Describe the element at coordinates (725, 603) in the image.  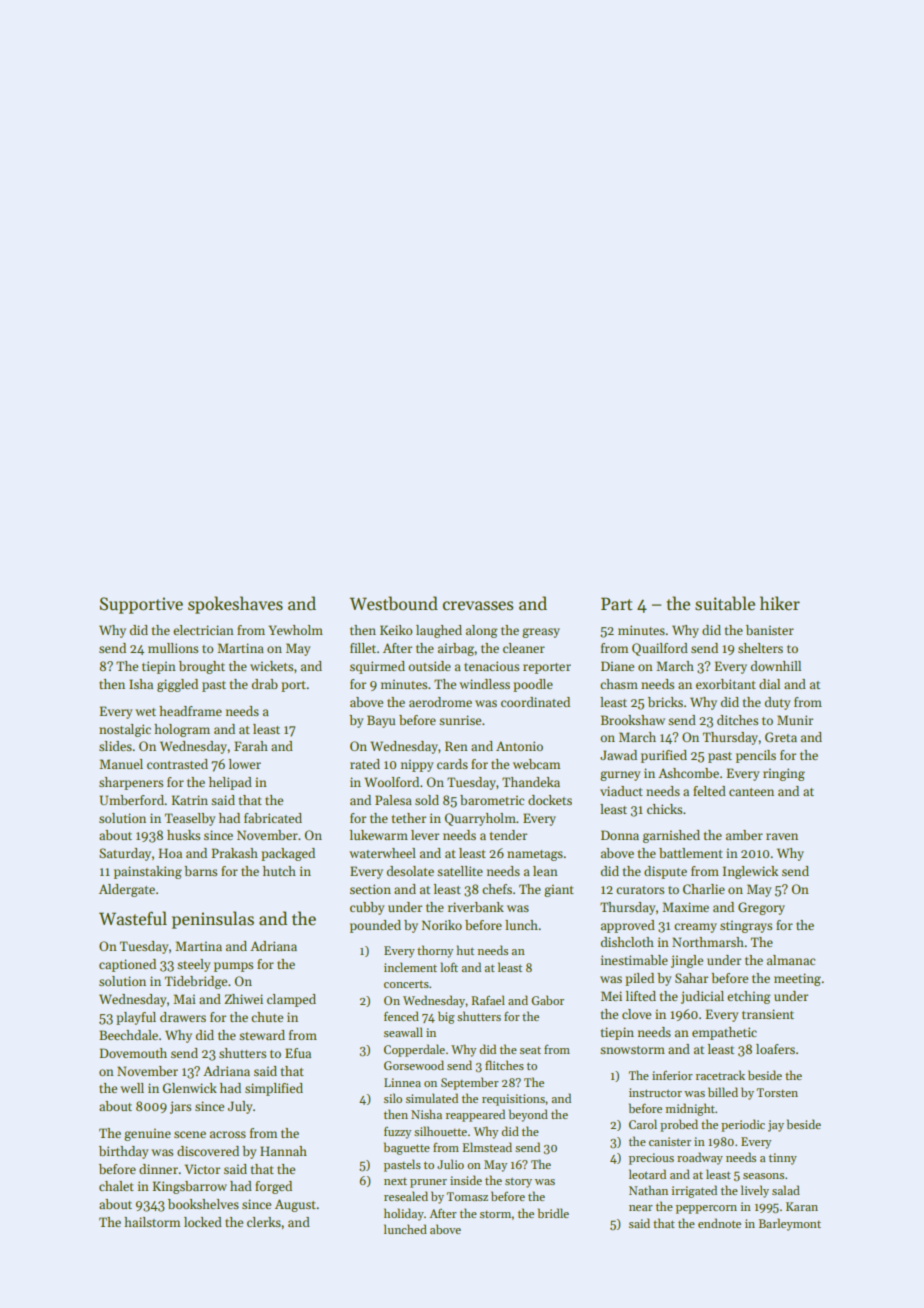
I see `suitable` at that location.
